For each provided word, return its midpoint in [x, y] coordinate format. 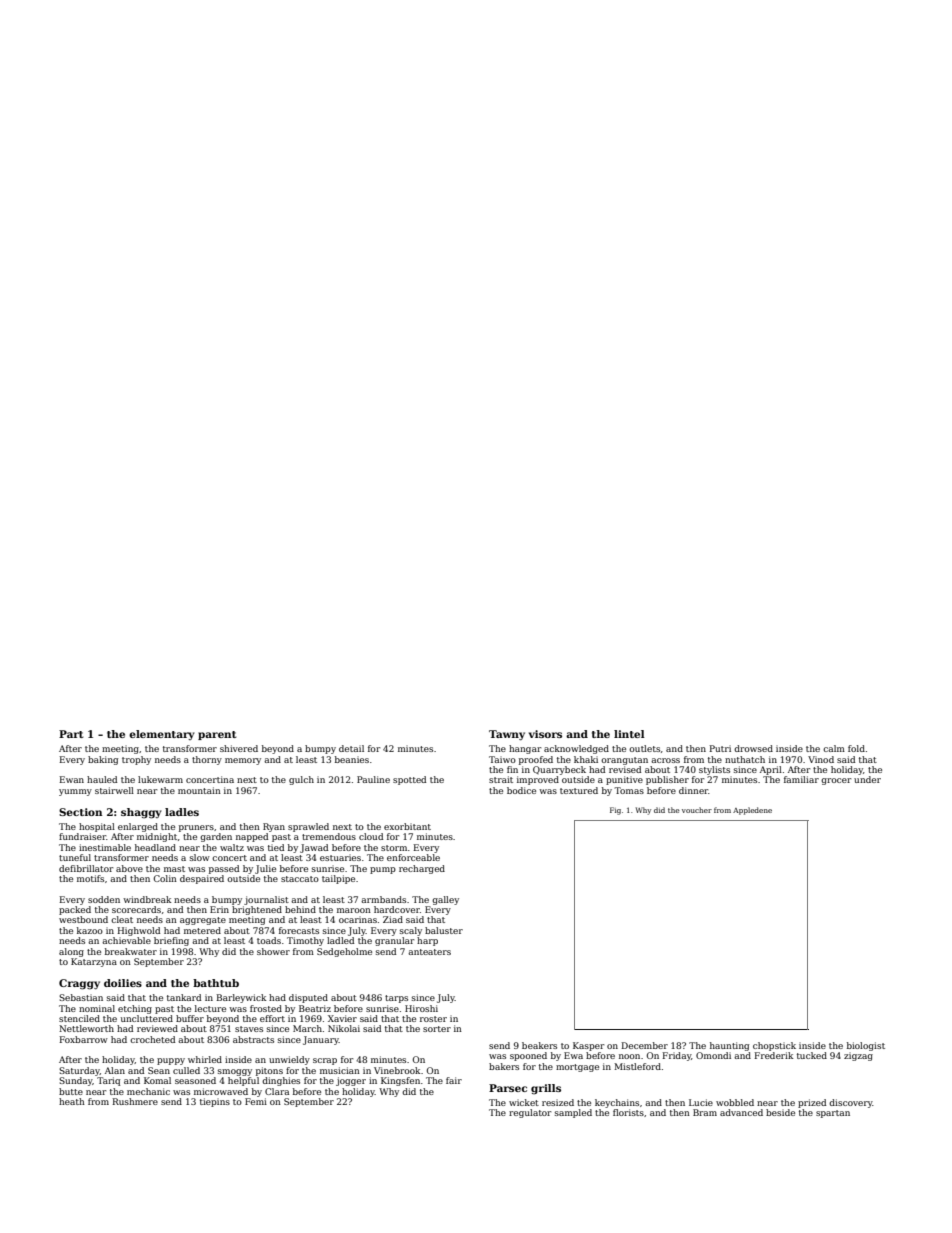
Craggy [79, 984]
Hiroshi [421, 1008]
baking [103, 760]
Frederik [774, 1055]
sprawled [308, 827]
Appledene [752, 811]
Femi [256, 1101]
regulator [530, 1113]
